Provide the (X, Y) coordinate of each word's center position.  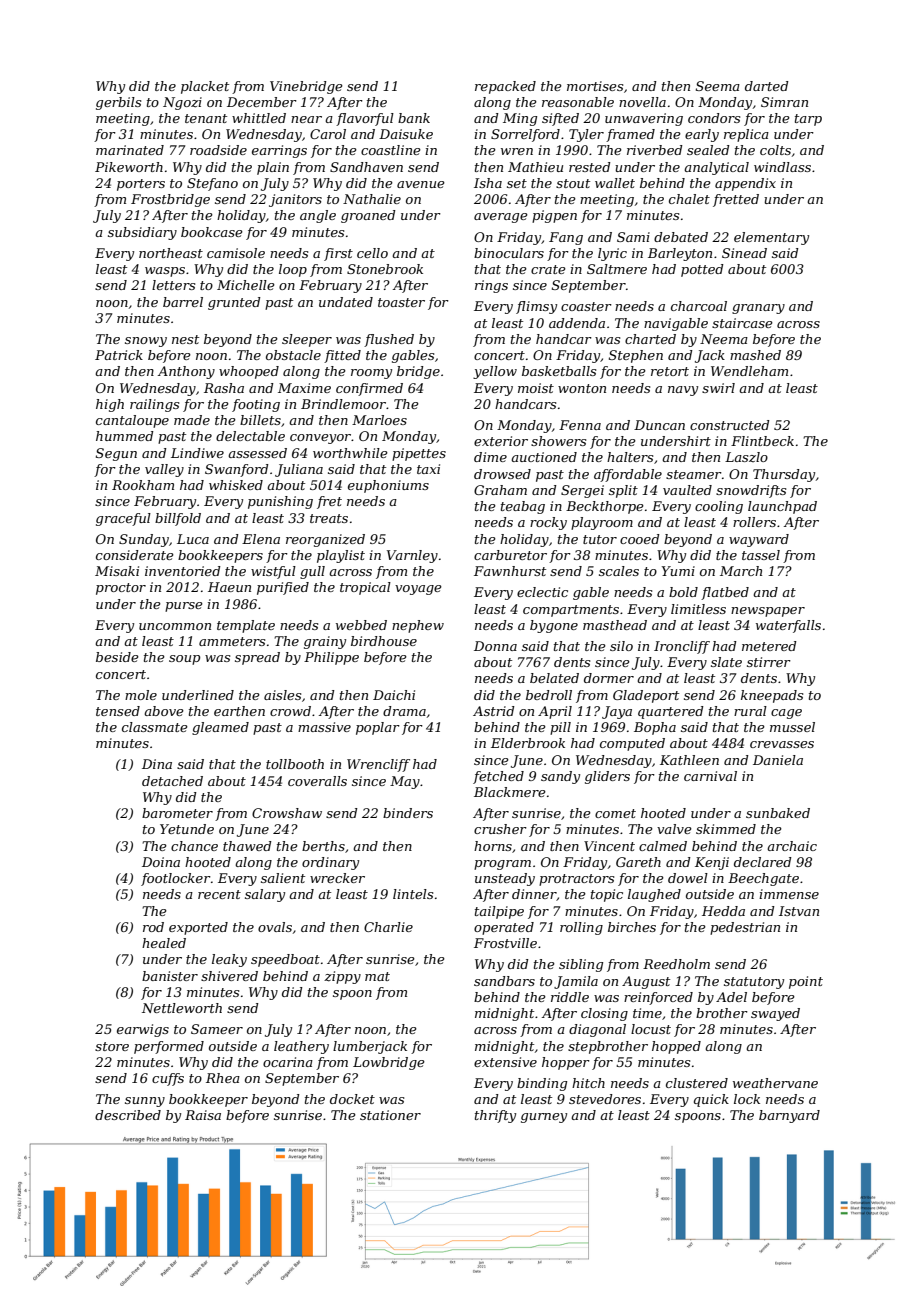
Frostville (505, 943)
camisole (236, 253)
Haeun (229, 587)
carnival (710, 776)
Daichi (394, 695)
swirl (718, 388)
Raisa (203, 1115)
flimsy (536, 307)
